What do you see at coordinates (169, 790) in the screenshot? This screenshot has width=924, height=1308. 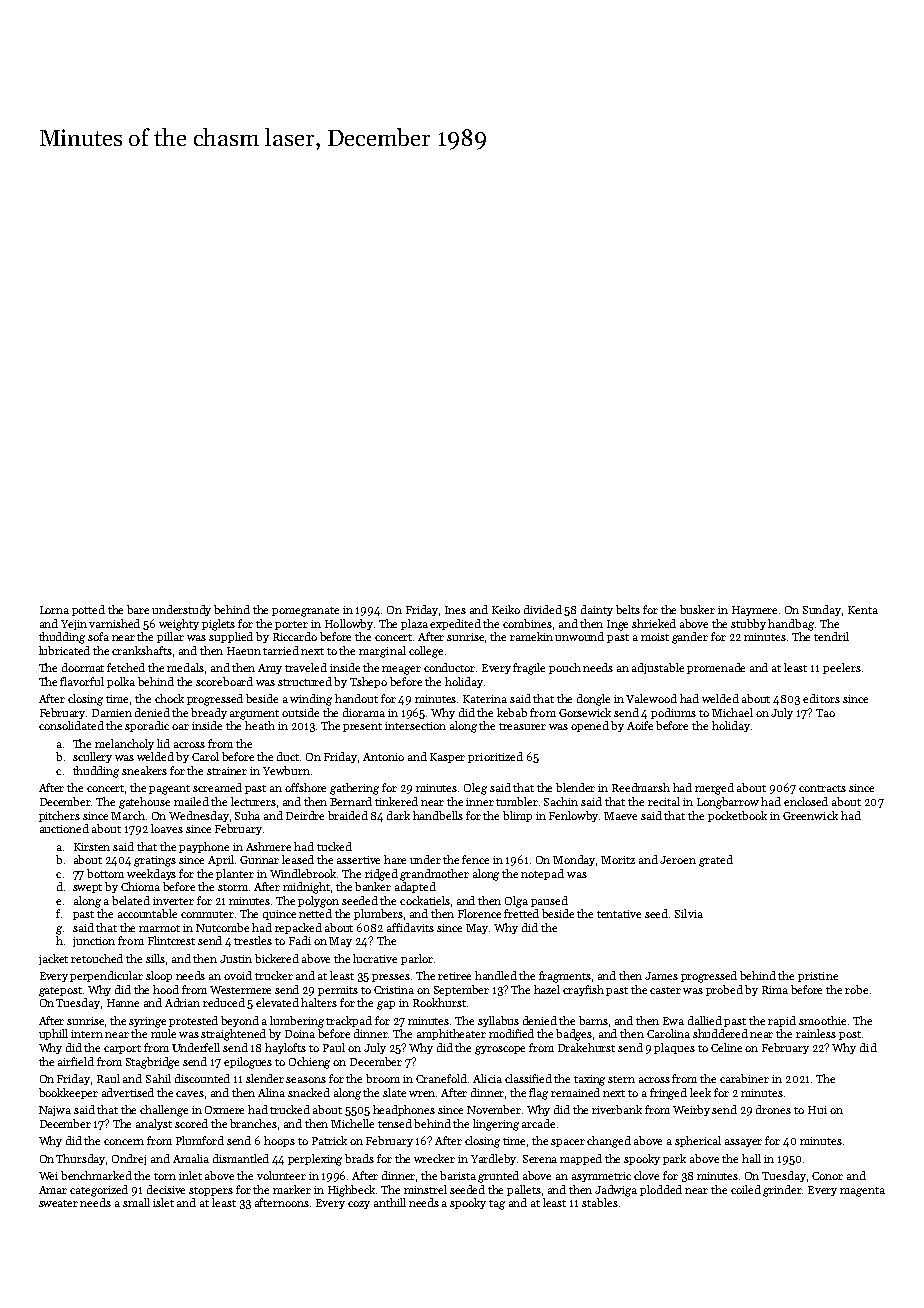 I see `pageant` at bounding box center [169, 790].
